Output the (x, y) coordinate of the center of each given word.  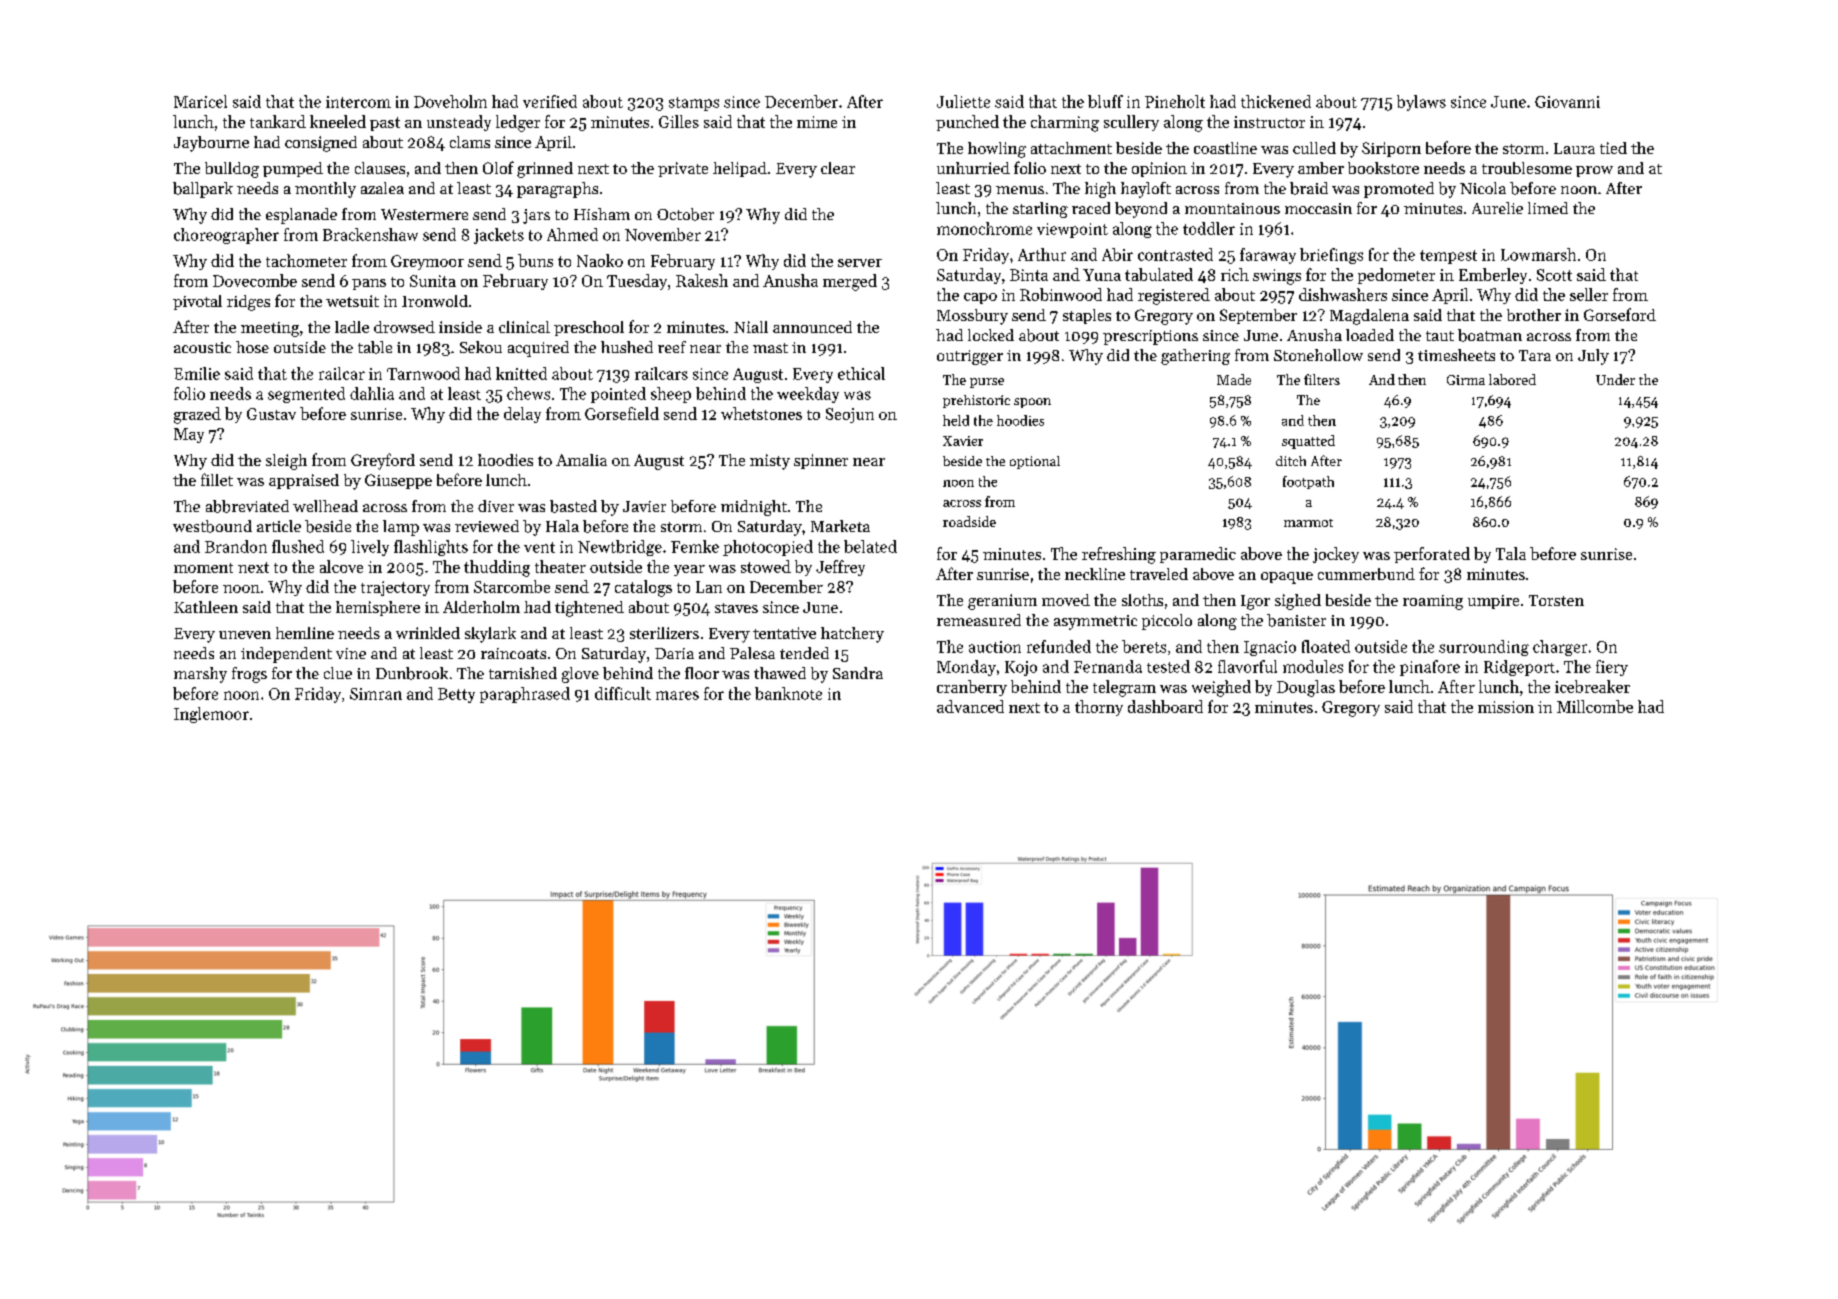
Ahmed (572, 234)
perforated (1432, 555)
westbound (212, 526)
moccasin (1318, 208)
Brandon (236, 546)
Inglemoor (211, 715)
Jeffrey (840, 568)
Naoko (600, 260)
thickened (1276, 101)
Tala (1511, 553)
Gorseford (1620, 314)
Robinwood (1061, 294)
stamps (694, 104)
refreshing (1119, 555)
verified (550, 101)
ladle (352, 327)
